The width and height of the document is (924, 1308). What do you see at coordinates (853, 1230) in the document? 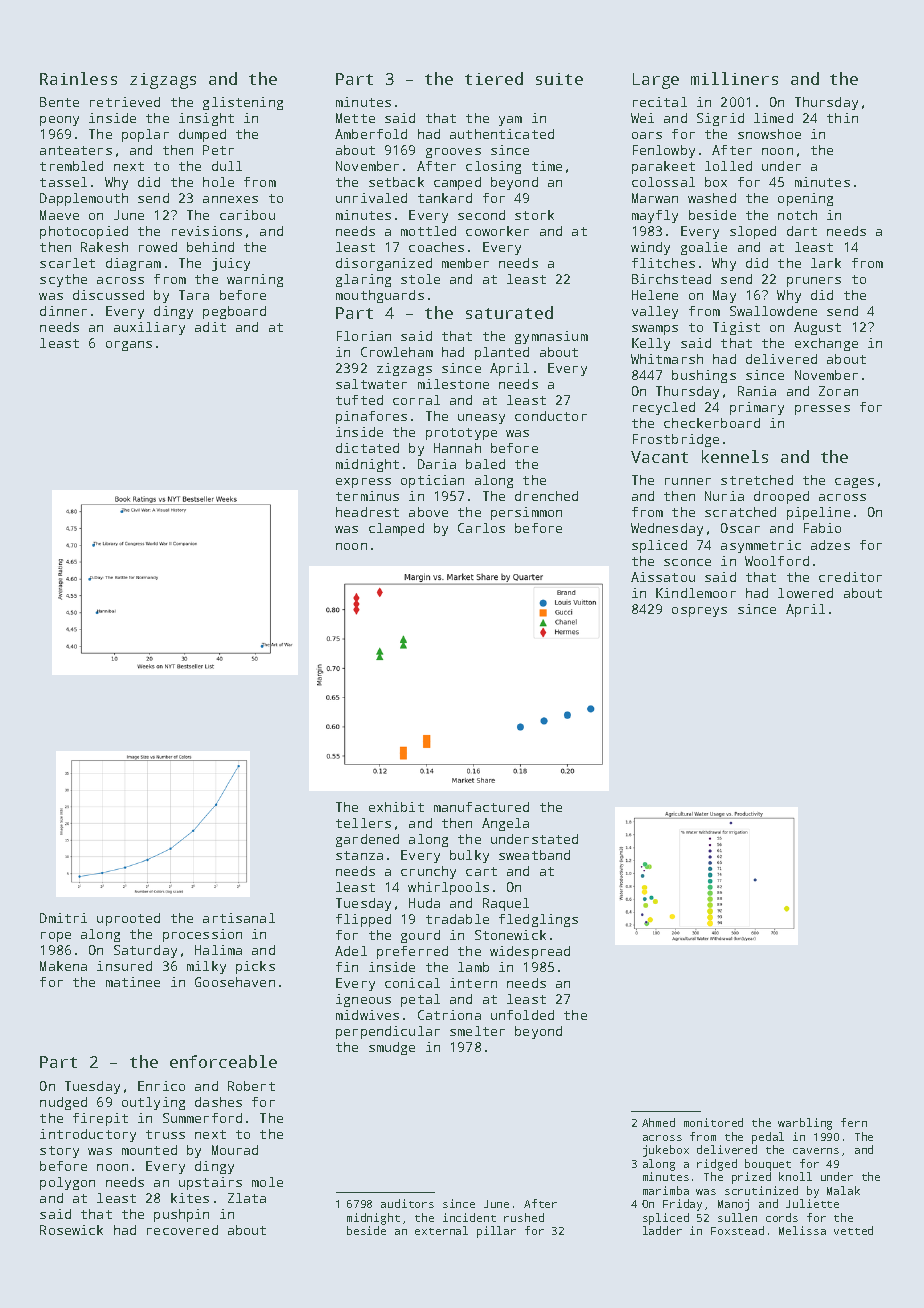
I see `vetted` at bounding box center [853, 1230].
